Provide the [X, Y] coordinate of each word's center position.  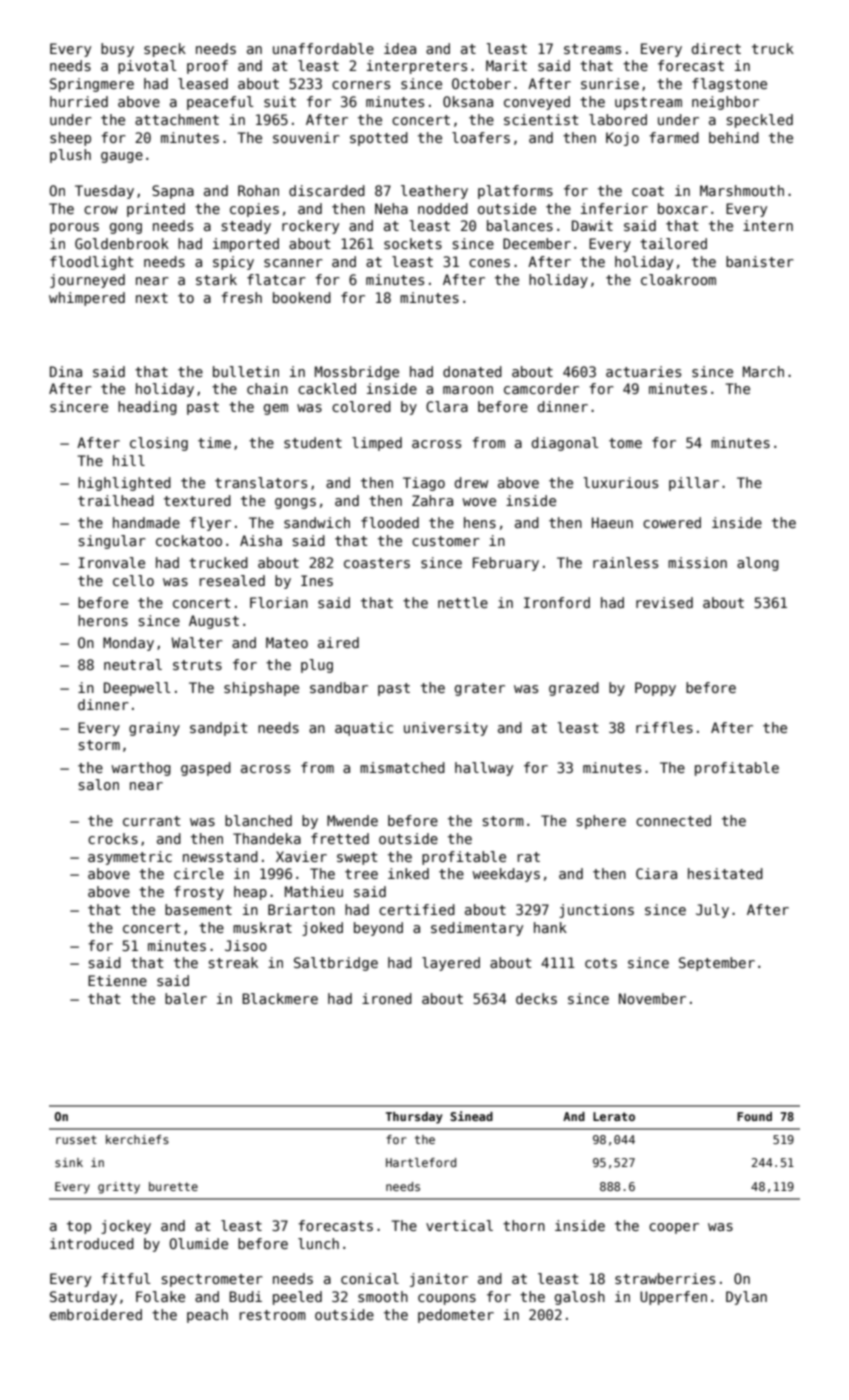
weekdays [506, 875]
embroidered [96, 1314]
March [763, 371]
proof [207, 67]
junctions [596, 911]
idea [400, 48]
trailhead [116, 500]
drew [471, 482]
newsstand [220, 856]
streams [592, 49]
